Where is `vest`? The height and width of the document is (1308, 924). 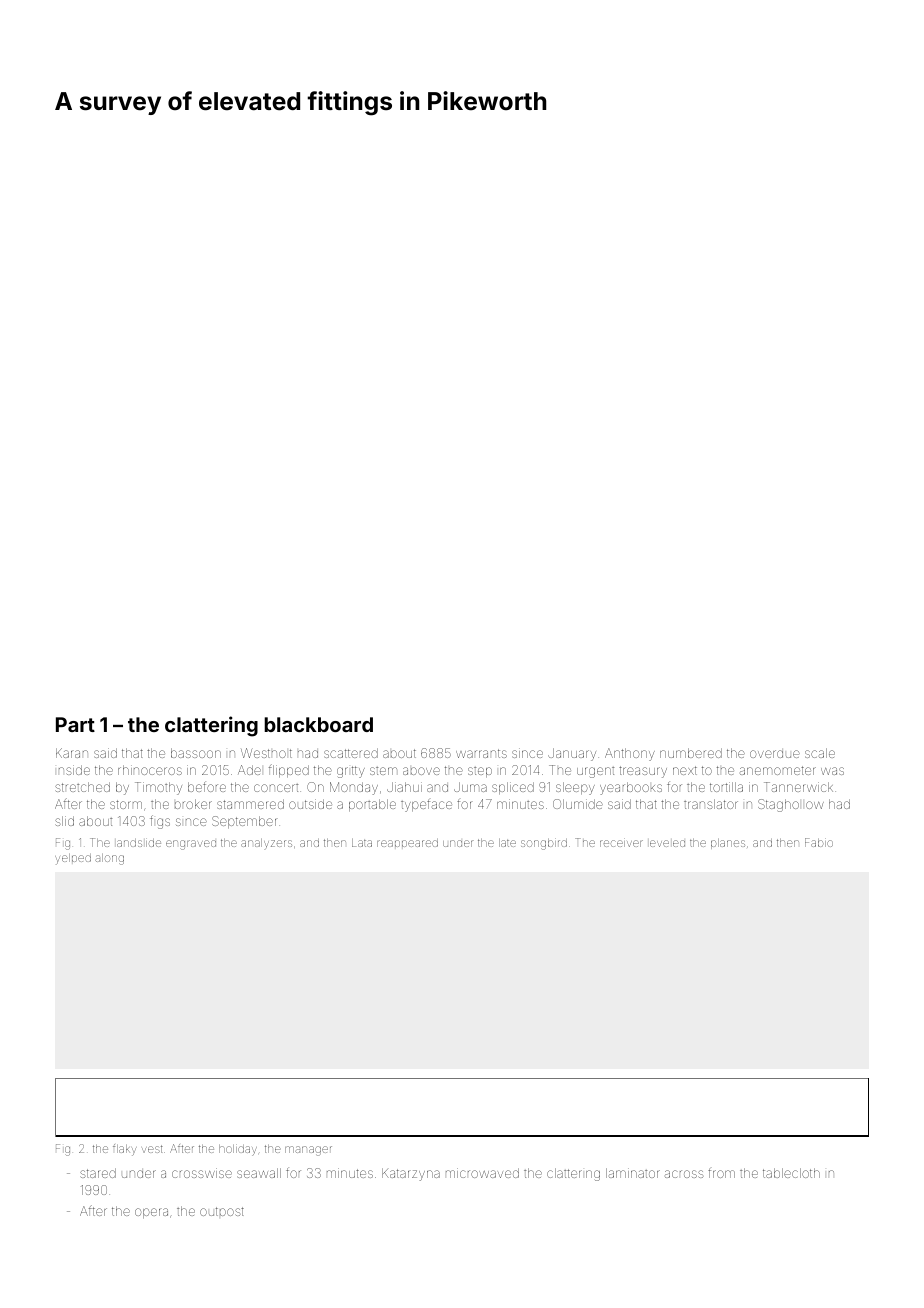 vest is located at coordinates (152, 1149).
